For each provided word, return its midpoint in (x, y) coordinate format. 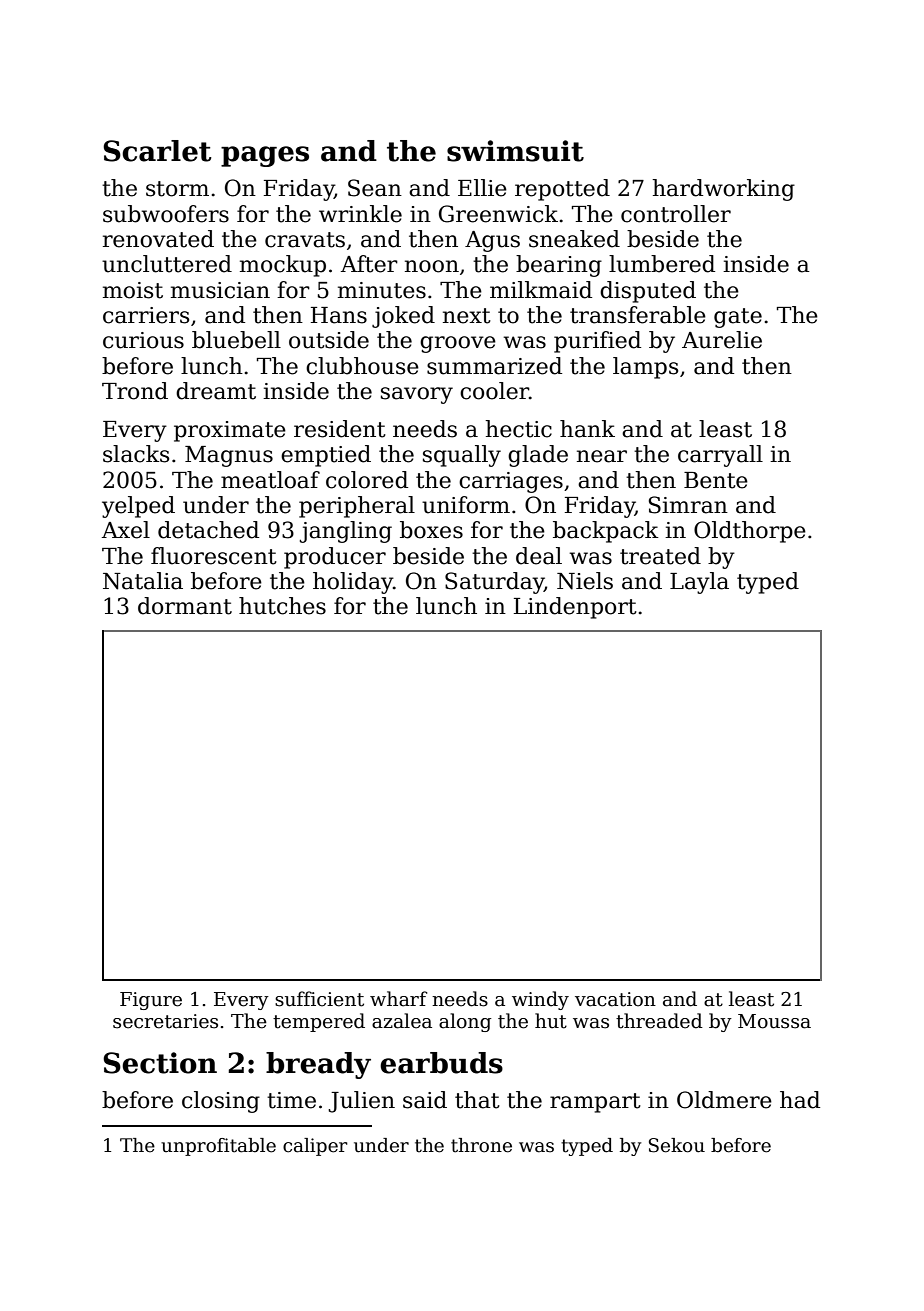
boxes (431, 530)
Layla (699, 583)
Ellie (482, 188)
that (477, 1100)
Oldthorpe (750, 532)
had (800, 1100)
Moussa (774, 1021)
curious (143, 340)
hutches (282, 606)
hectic (518, 429)
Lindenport (575, 608)
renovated (158, 239)
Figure (151, 1001)
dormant (185, 606)
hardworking (723, 190)
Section (160, 1063)
